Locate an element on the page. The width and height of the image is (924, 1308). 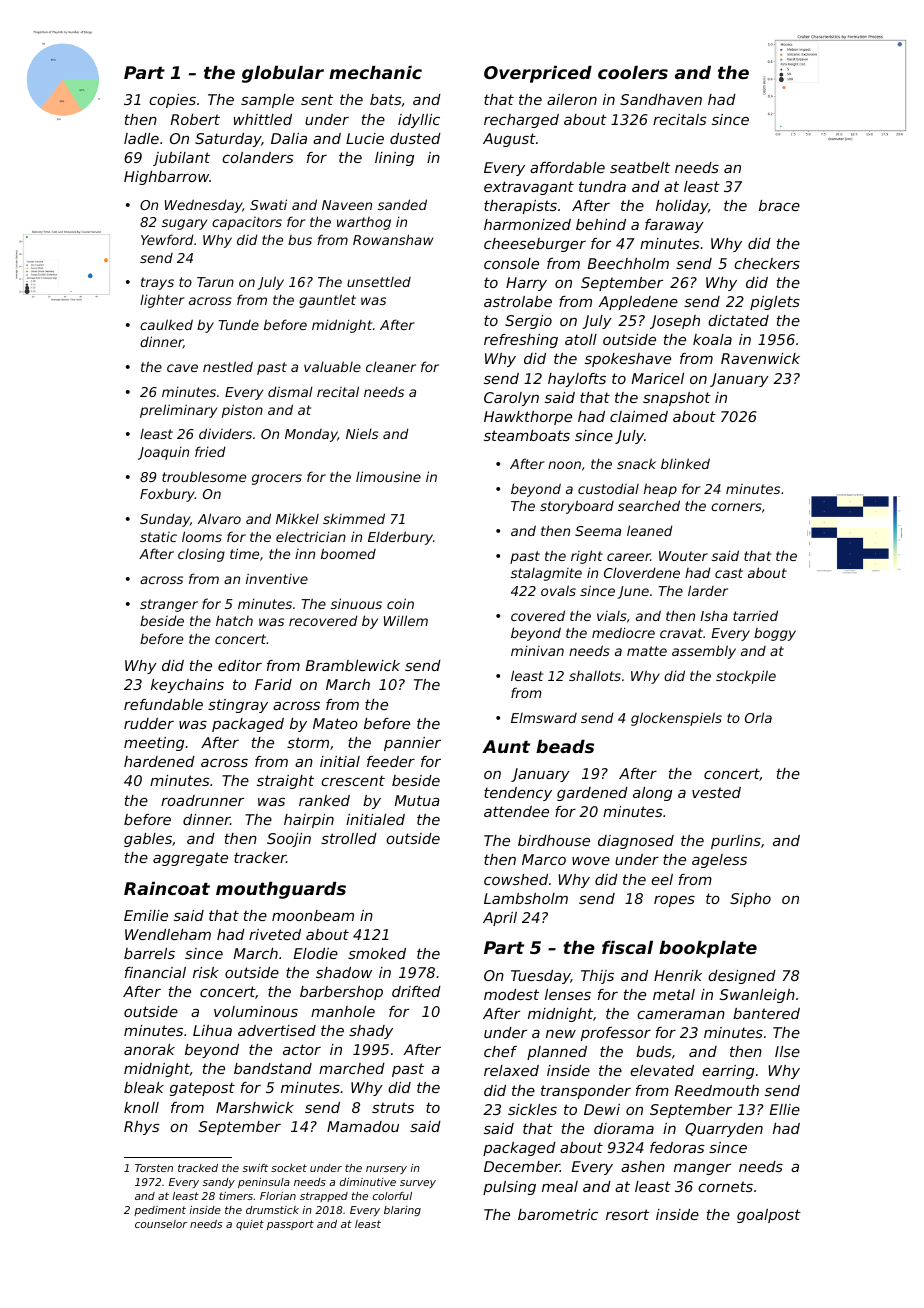
counselor is located at coordinates (161, 1224).
